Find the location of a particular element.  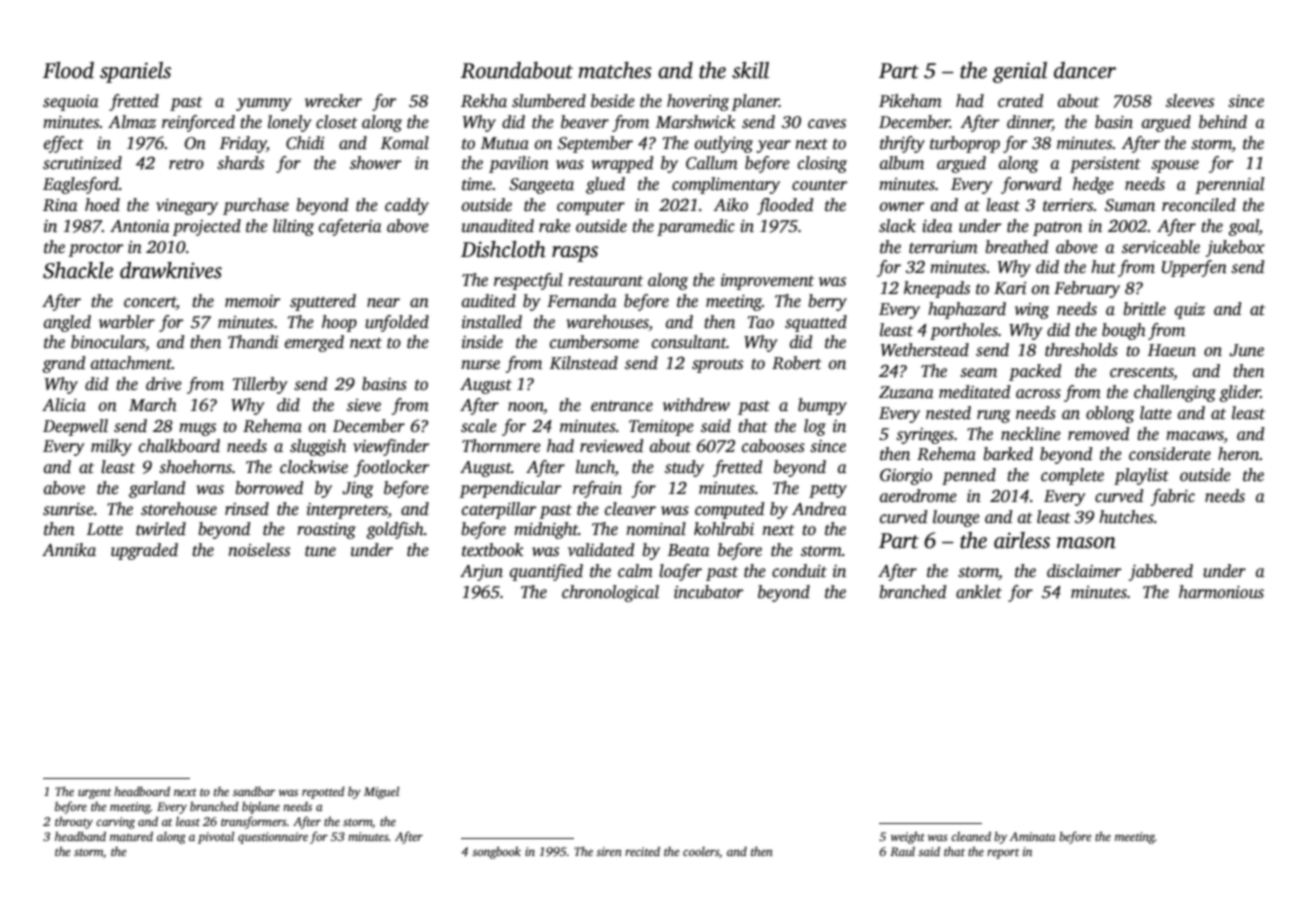

macaws is located at coordinates (1195, 436).
